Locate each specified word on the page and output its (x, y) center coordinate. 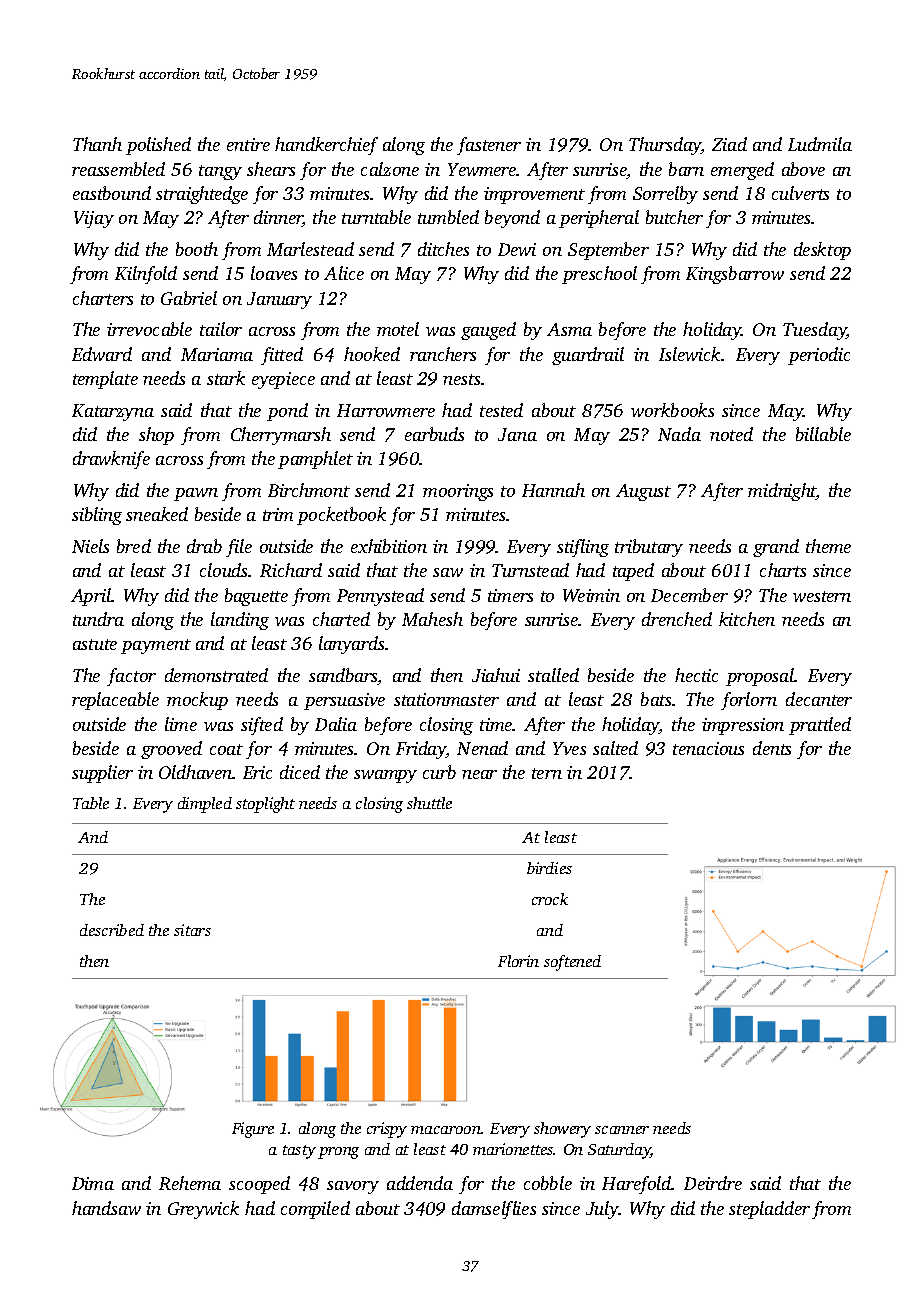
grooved (171, 750)
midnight (782, 492)
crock (550, 899)
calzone (390, 169)
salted (615, 748)
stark (226, 378)
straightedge (202, 195)
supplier (102, 774)
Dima (93, 1183)
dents (772, 748)
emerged (742, 171)
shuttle (429, 803)
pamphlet (315, 460)
